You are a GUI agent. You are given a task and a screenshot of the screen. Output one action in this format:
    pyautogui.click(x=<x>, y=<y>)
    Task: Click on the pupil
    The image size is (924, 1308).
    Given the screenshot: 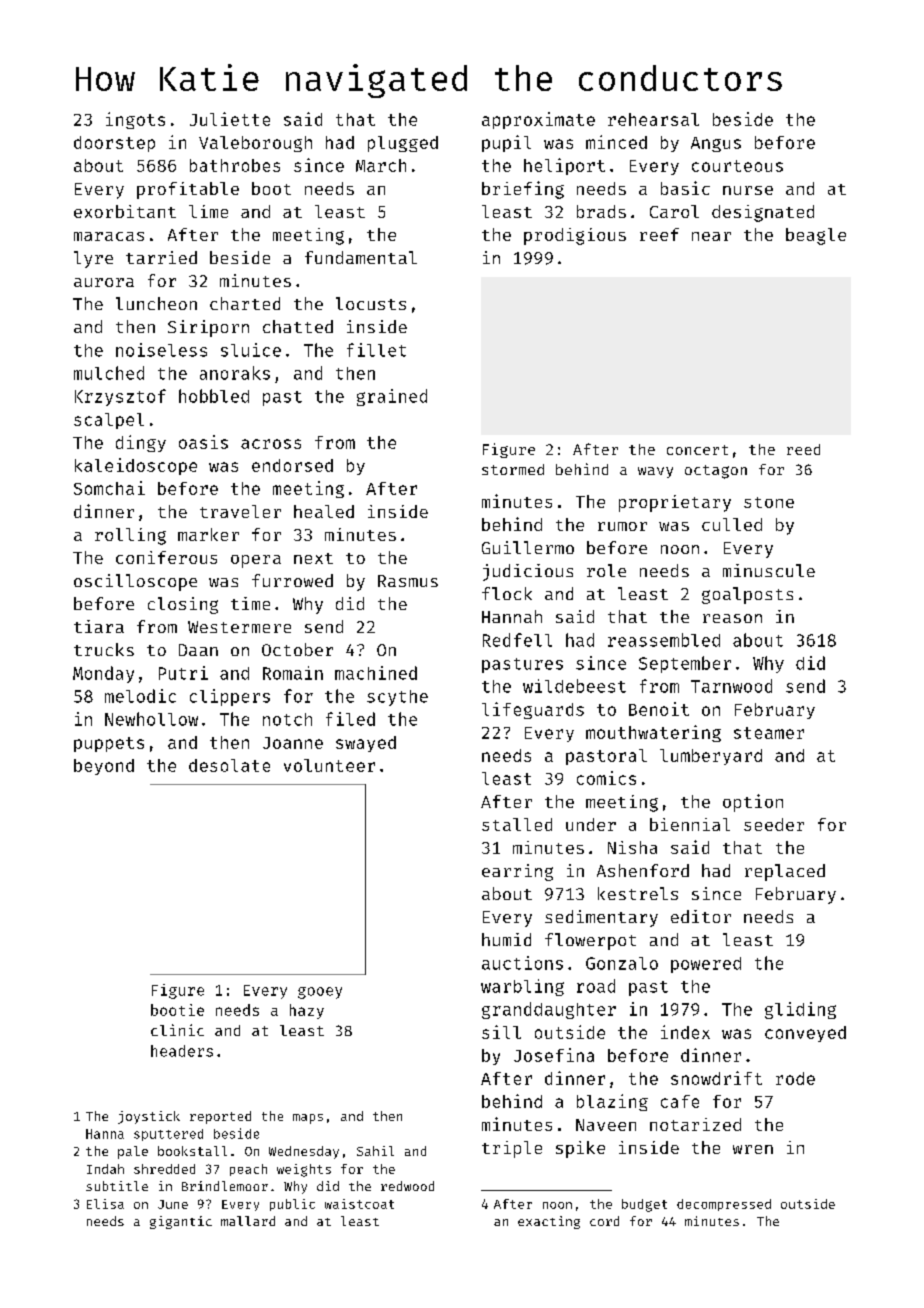 What is the action you would take?
    pyautogui.click(x=506, y=143)
